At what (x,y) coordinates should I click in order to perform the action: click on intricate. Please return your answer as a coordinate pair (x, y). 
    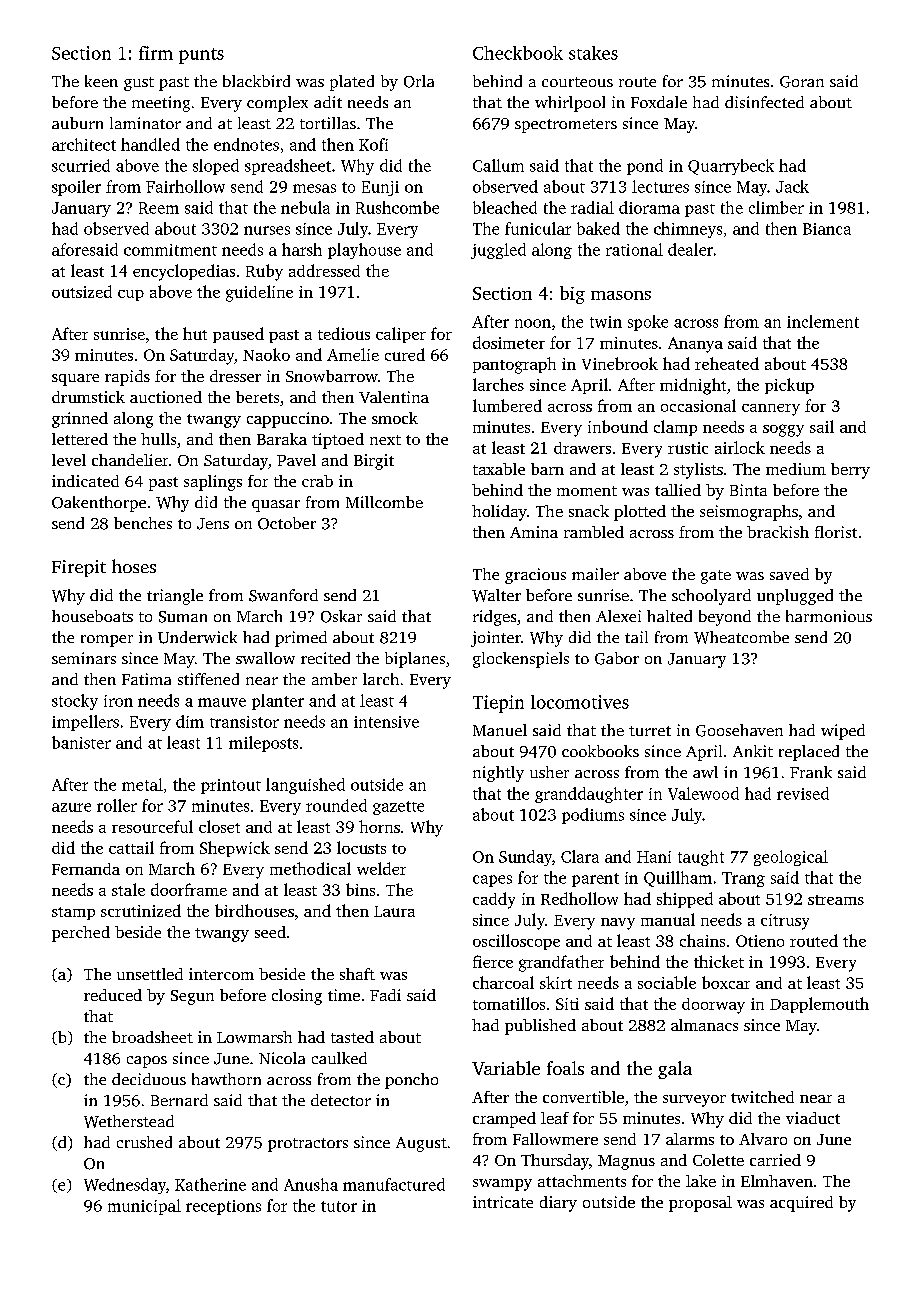
    Looking at the image, I should click on (503, 1202).
